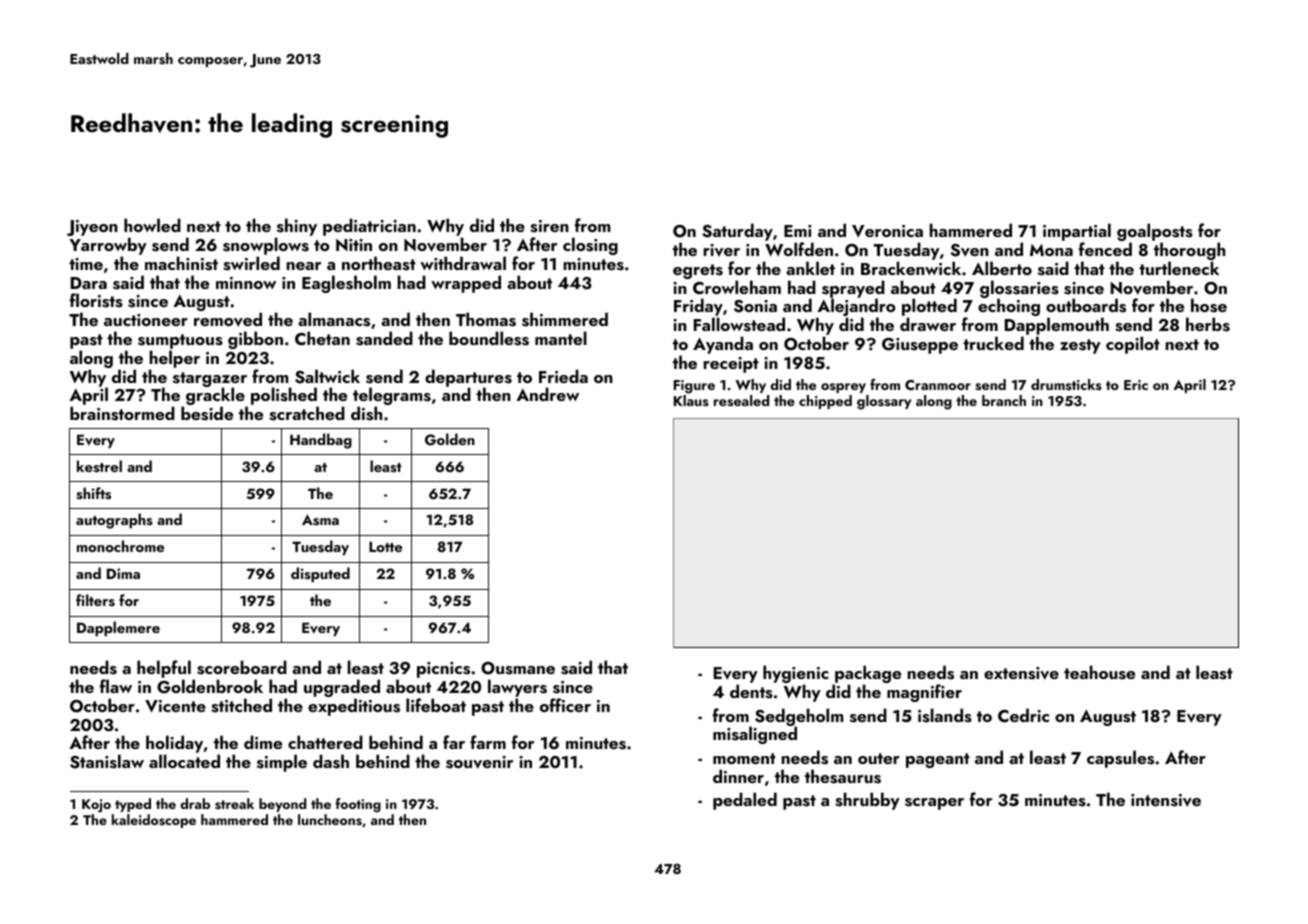  Describe the element at coordinates (825, 402) in the image. I see `chipped` at that location.
